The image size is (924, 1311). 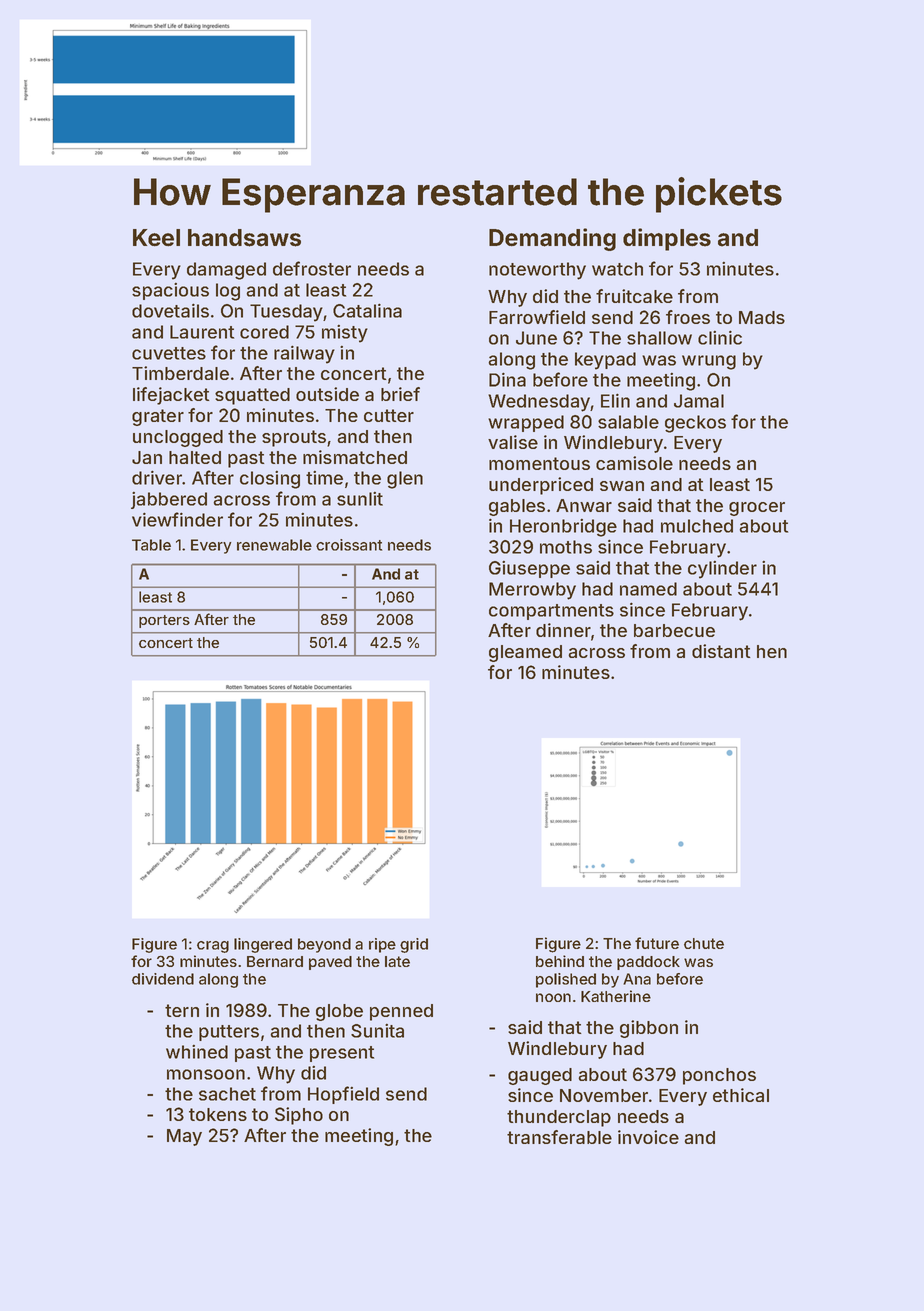 I want to click on barbecue, so click(x=674, y=630).
